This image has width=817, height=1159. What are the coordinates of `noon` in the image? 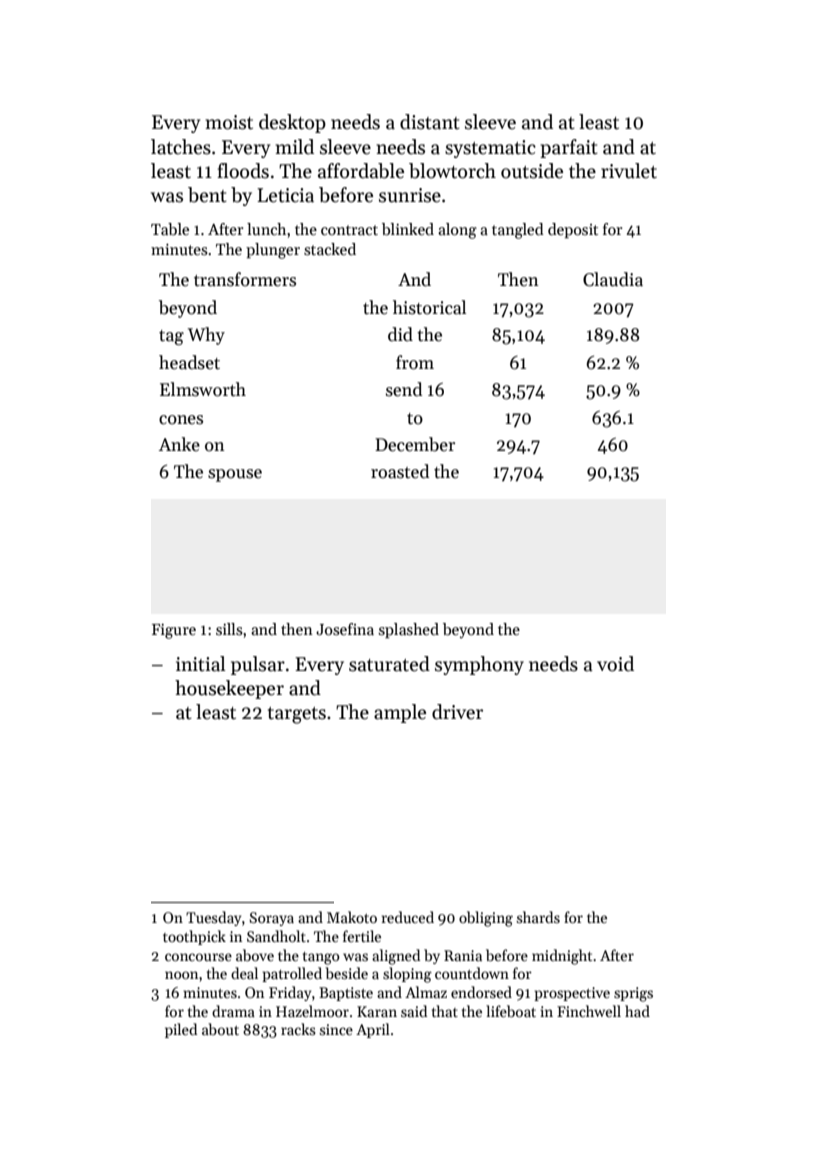 It's located at (181, 975).
